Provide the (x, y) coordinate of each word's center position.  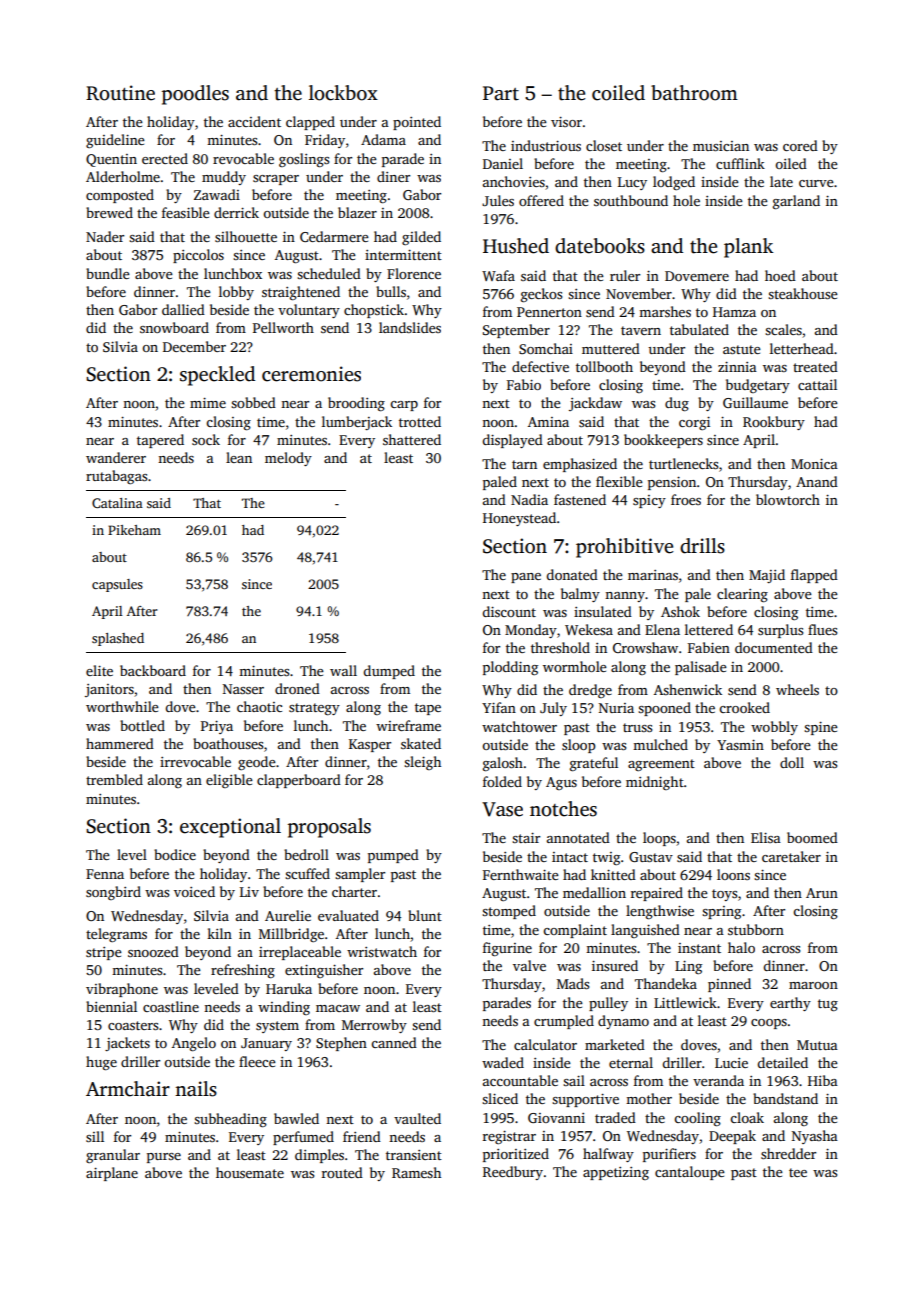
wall (343, 670)
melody (288, 459)
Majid (767, 576)
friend (362, 1136)
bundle (108, 273)
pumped (393, 856)
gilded (421, 238)
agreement (661, 765)
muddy (224, 178)
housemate (250, 1172)
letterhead (802, 348)
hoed (780, 275)
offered (541, 200)
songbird (113, 893)
